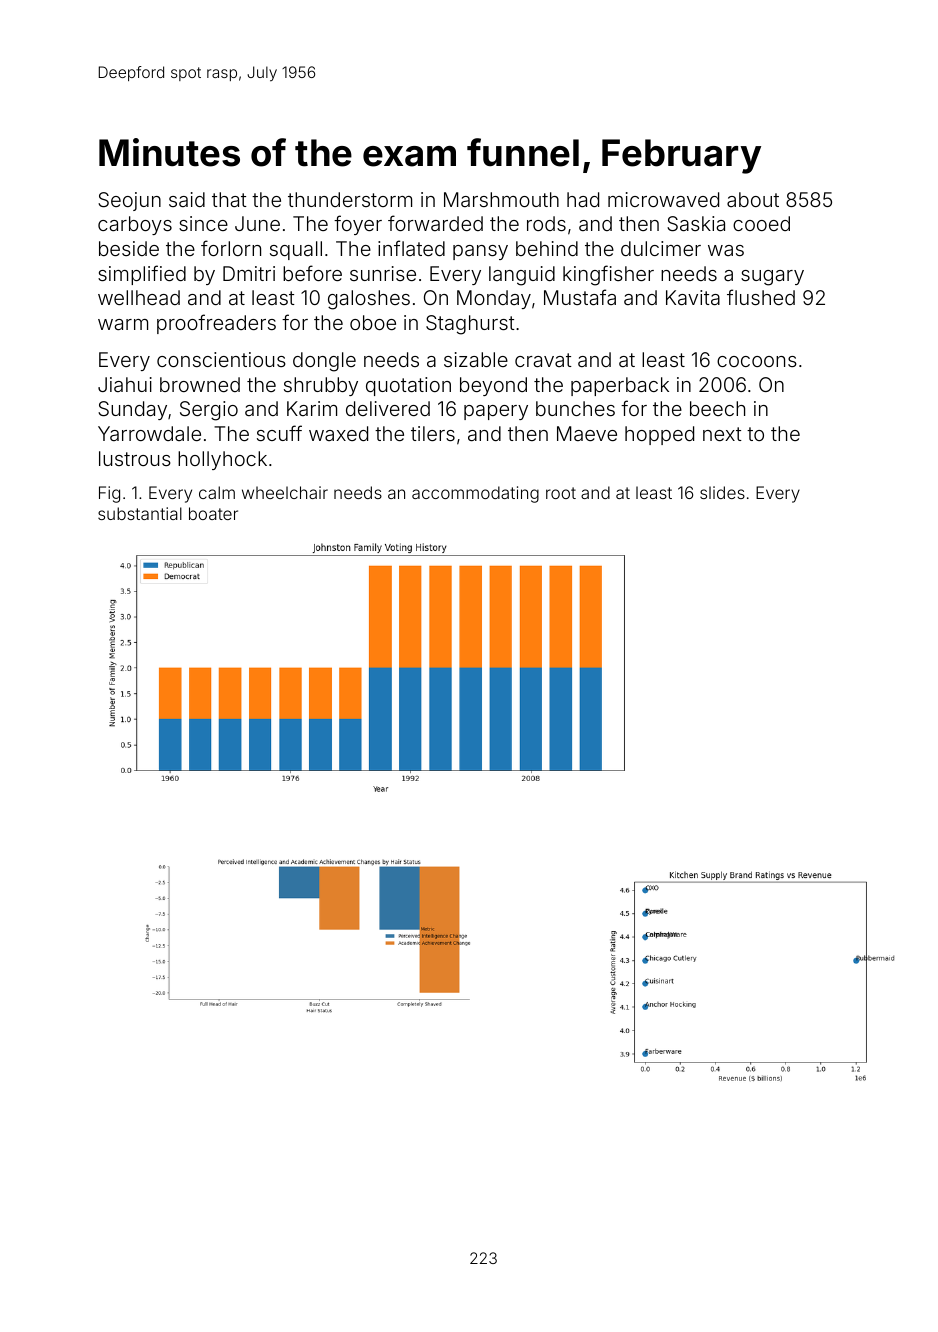 Image resolution: width=938 pixels, height=1332 pixels. Describe the element at coordinates (216, 324) in the screenshot. I see `proofreaders` at that location.
